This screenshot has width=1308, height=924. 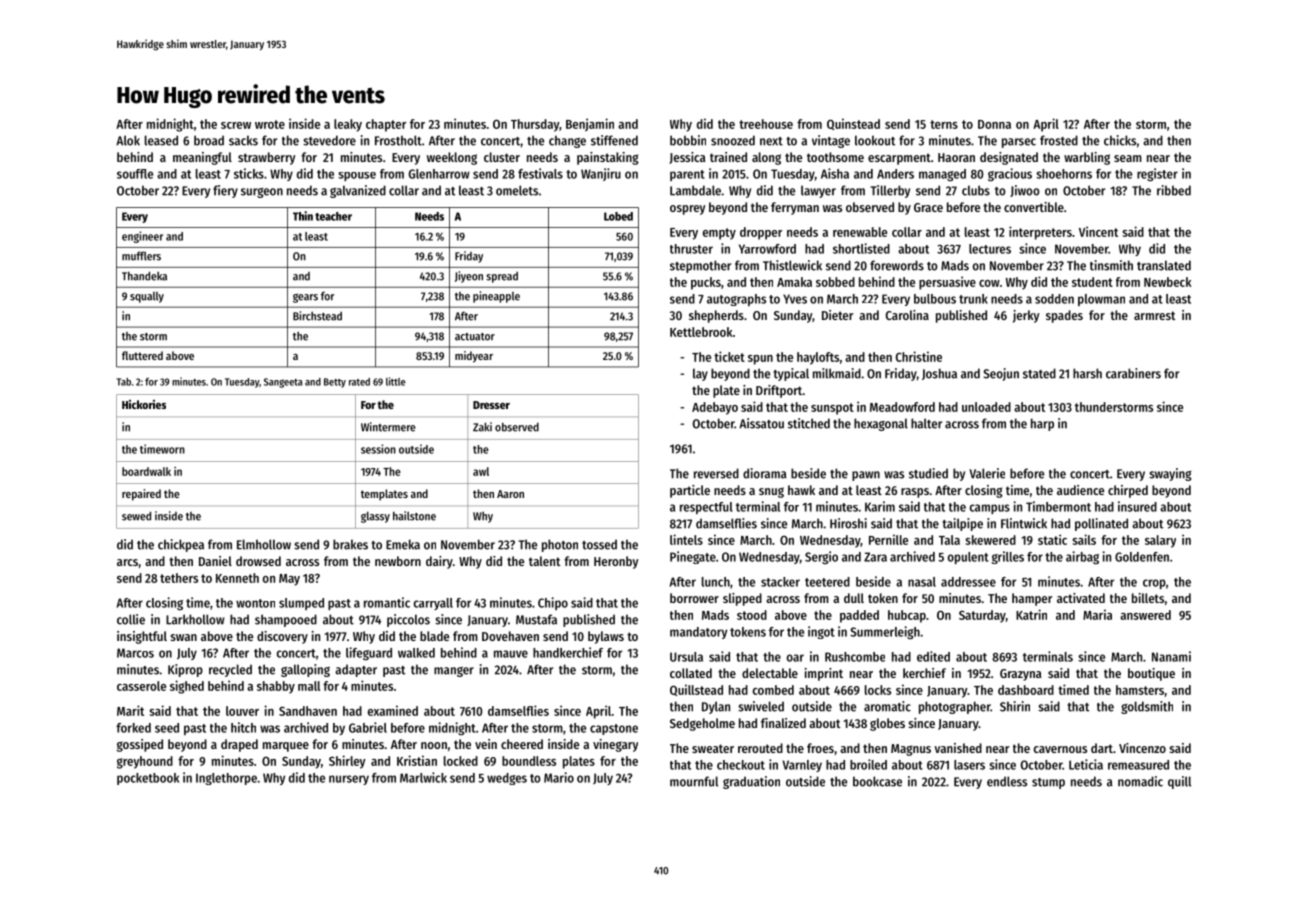 What do you see at coordinates (766, 124) in the screenshot?
I see `treehouse` at bounding box center [766, 124].
